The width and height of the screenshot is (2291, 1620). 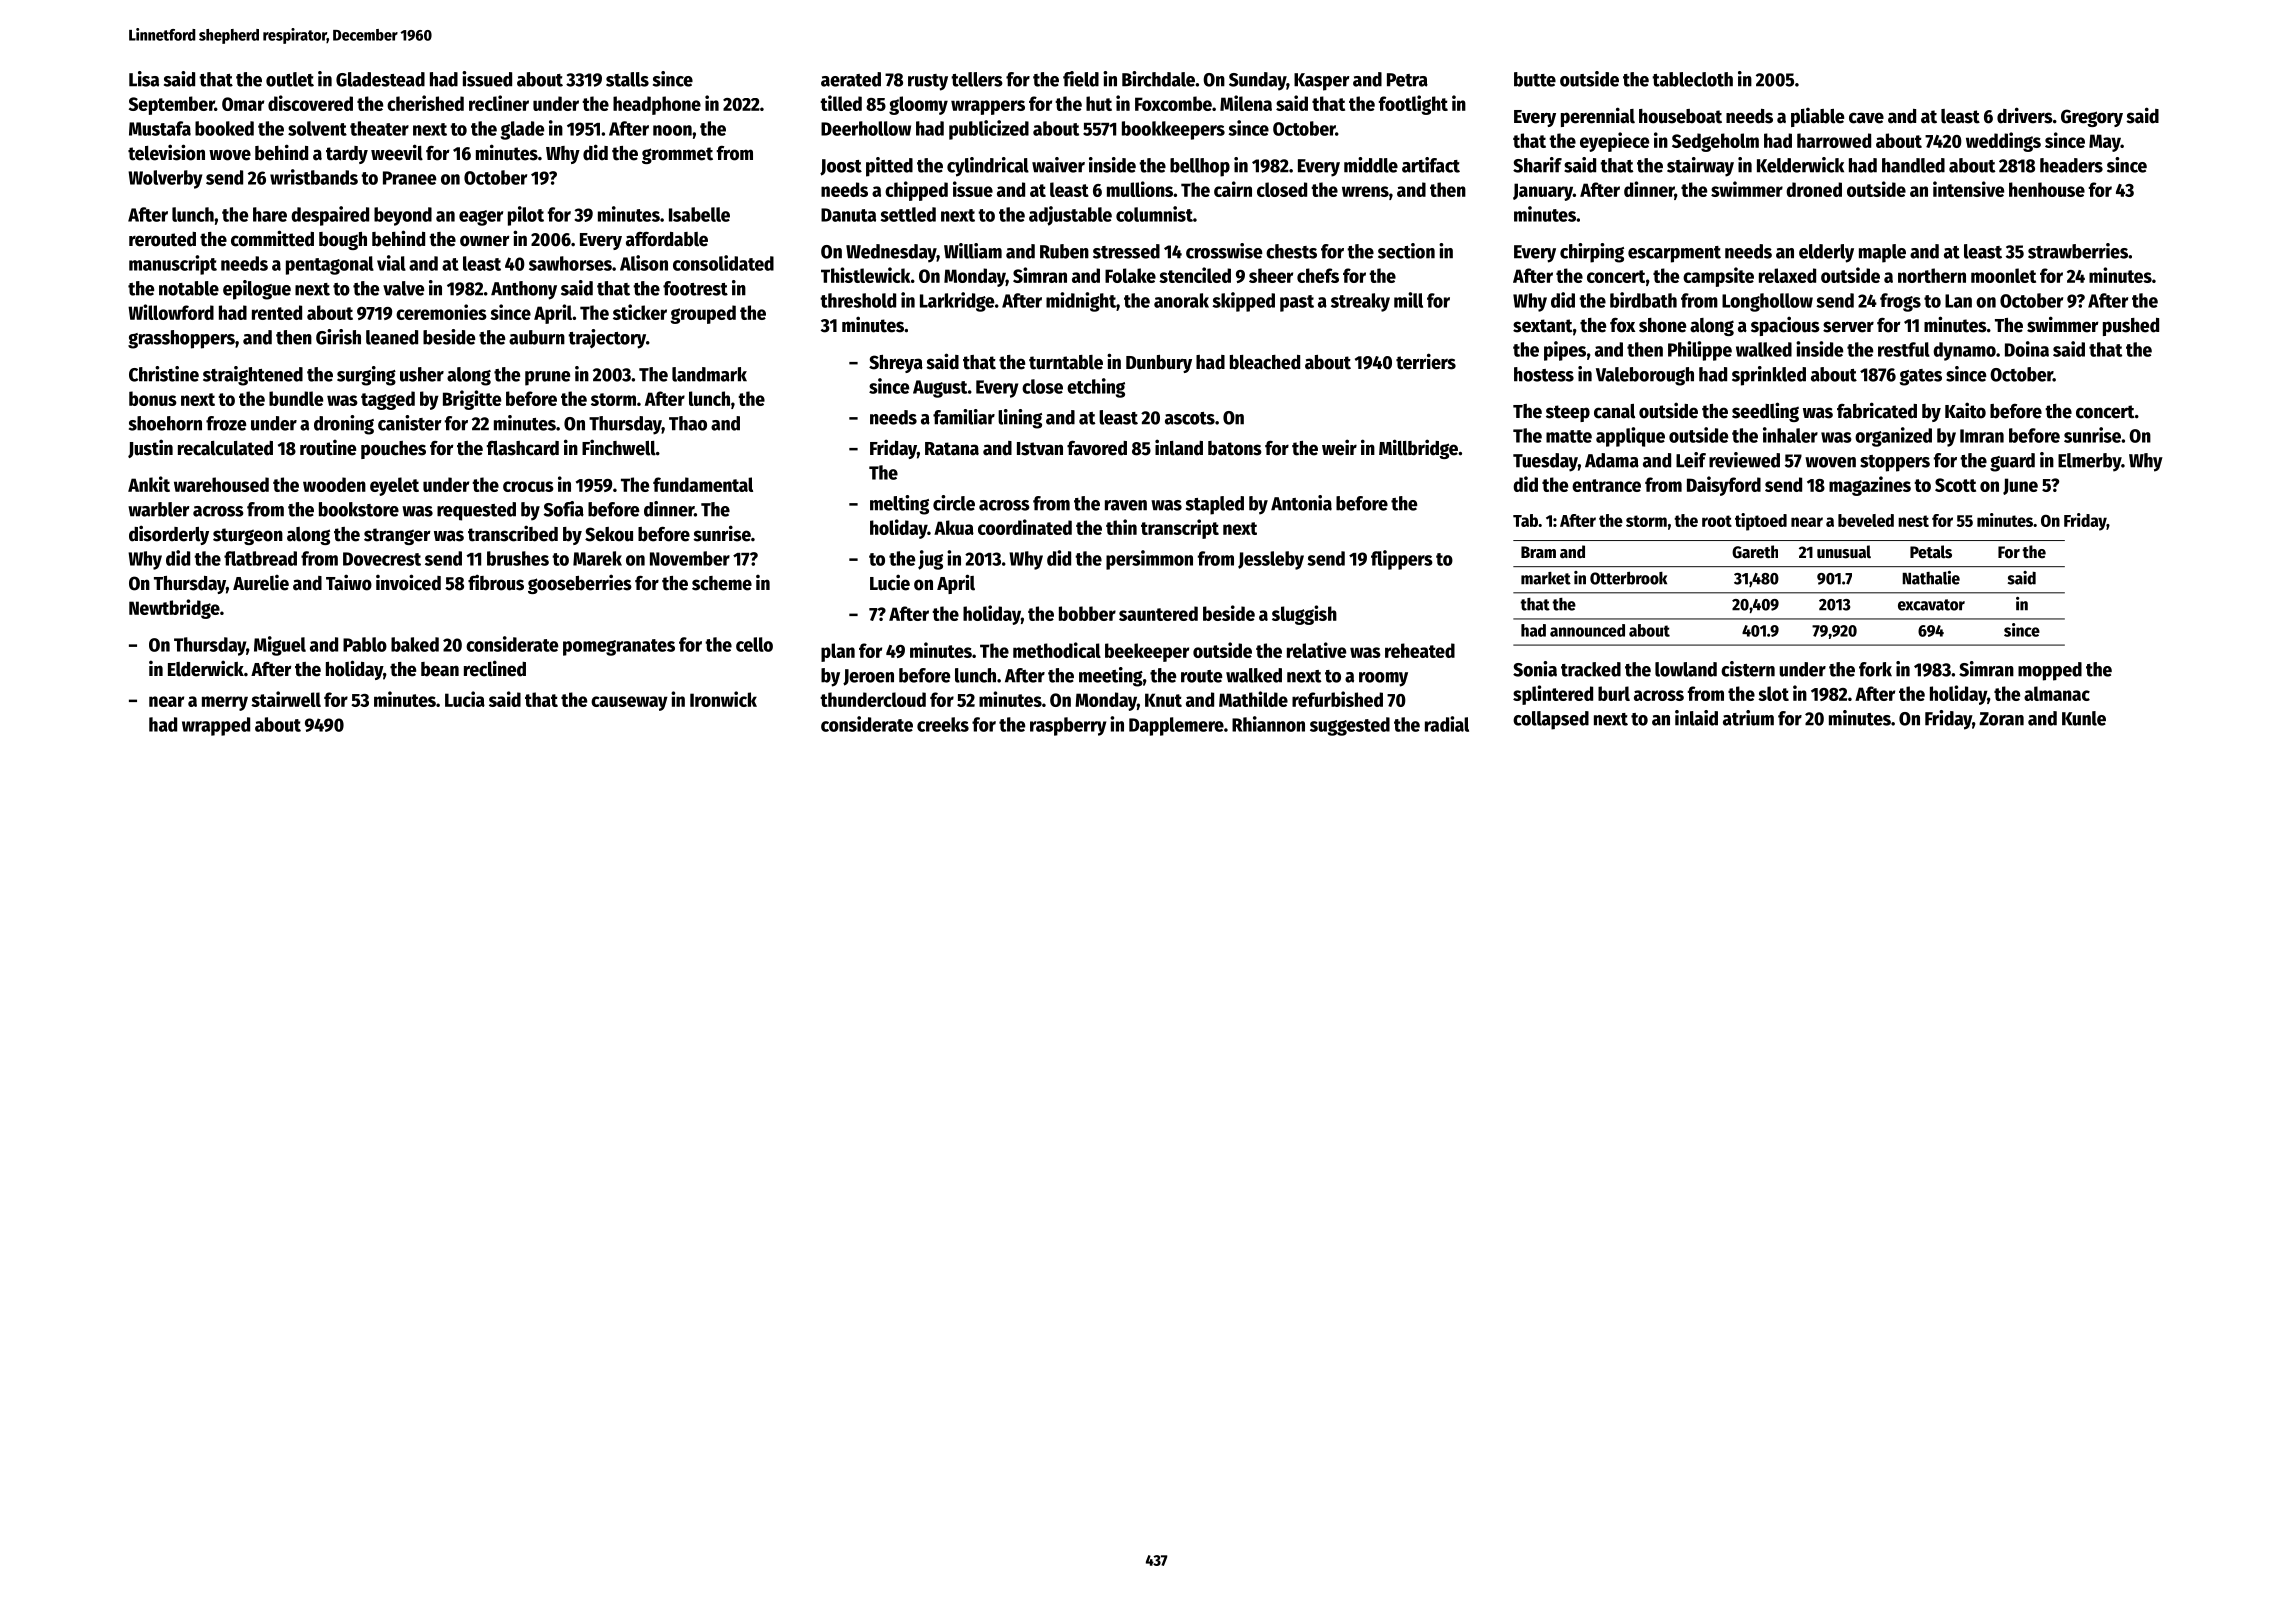 What do you see at coordinates (841, 103) in the screenshot?
I see `tilled` at bounding box center [841, 103].
